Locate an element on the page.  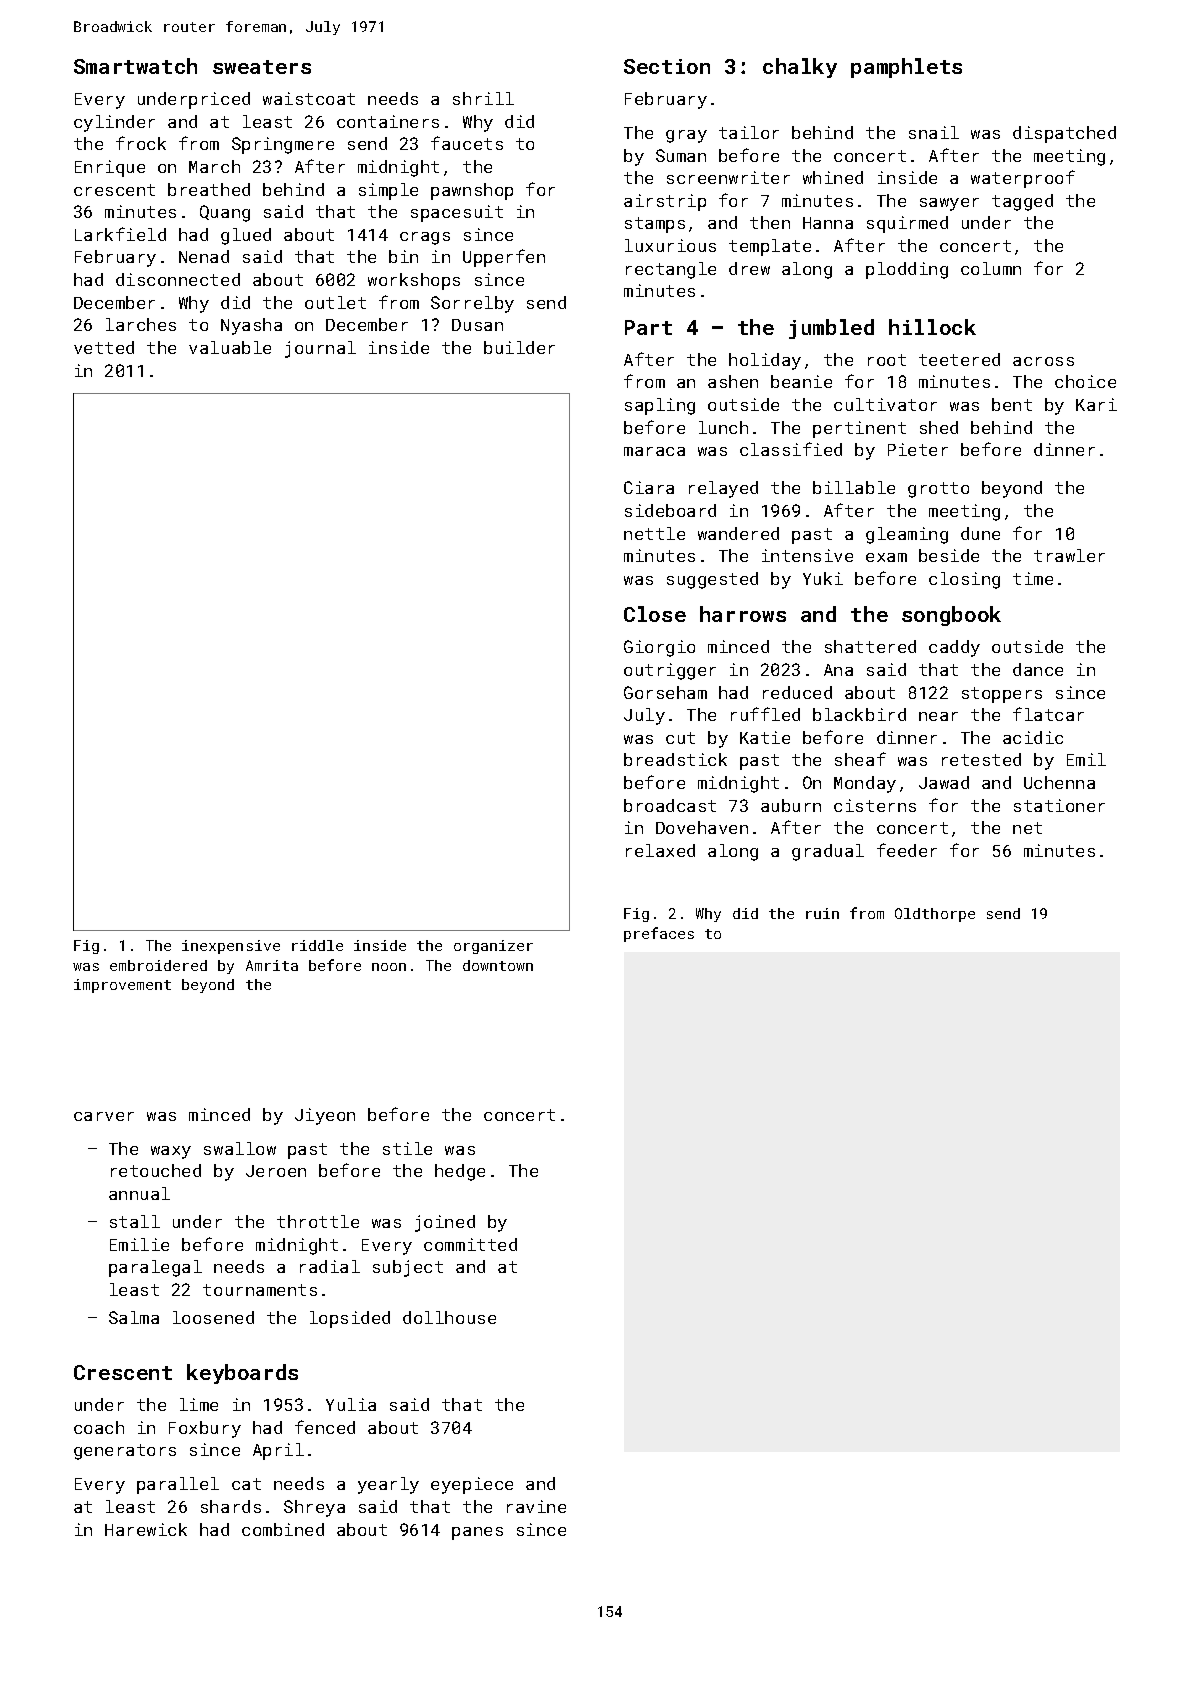
cylinder is located at coordinates (114, 123).
